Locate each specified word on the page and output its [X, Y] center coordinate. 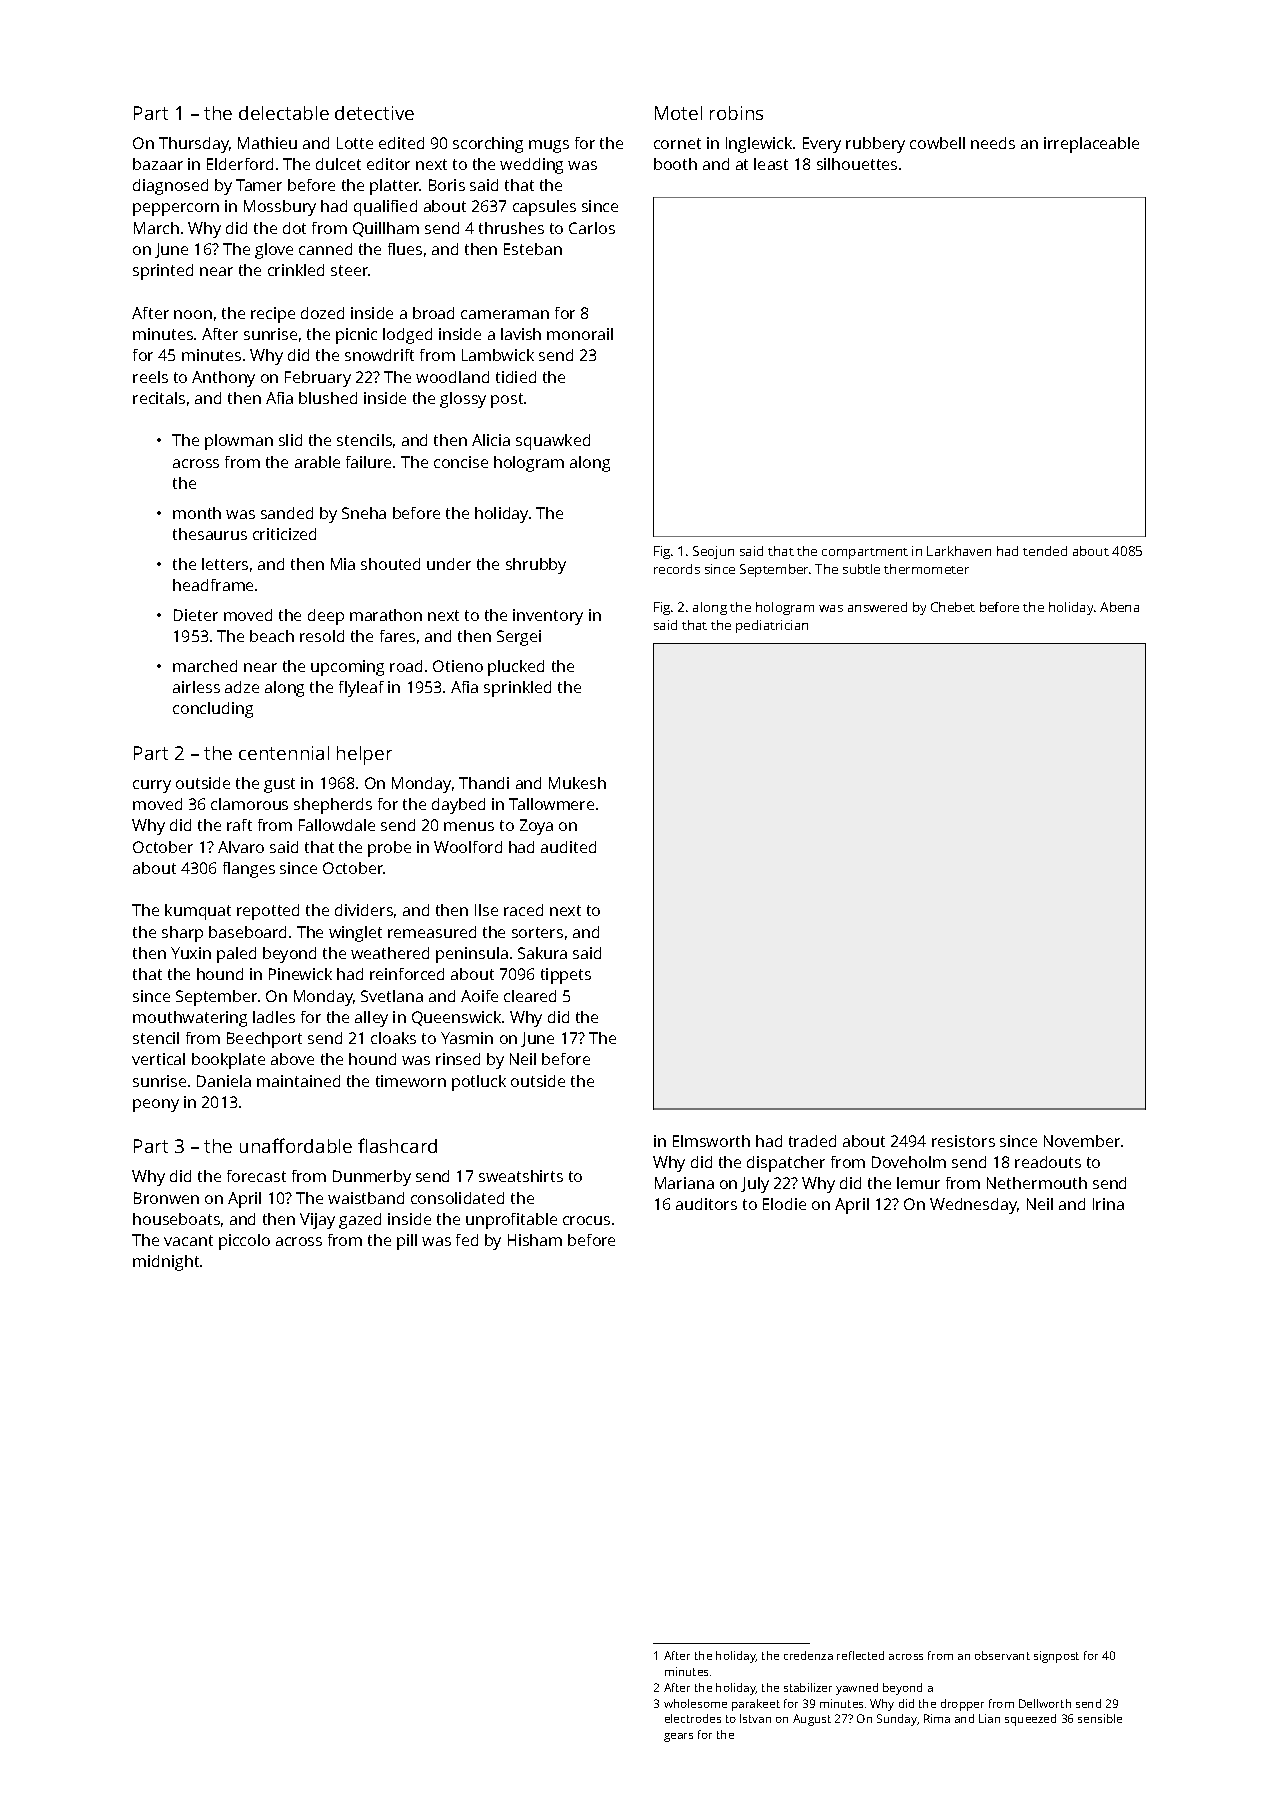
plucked [516, 668]
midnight [166, 1263]
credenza [808, 1655]
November [1082, 1141]
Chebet [953, 607]
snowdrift [379, 355]
